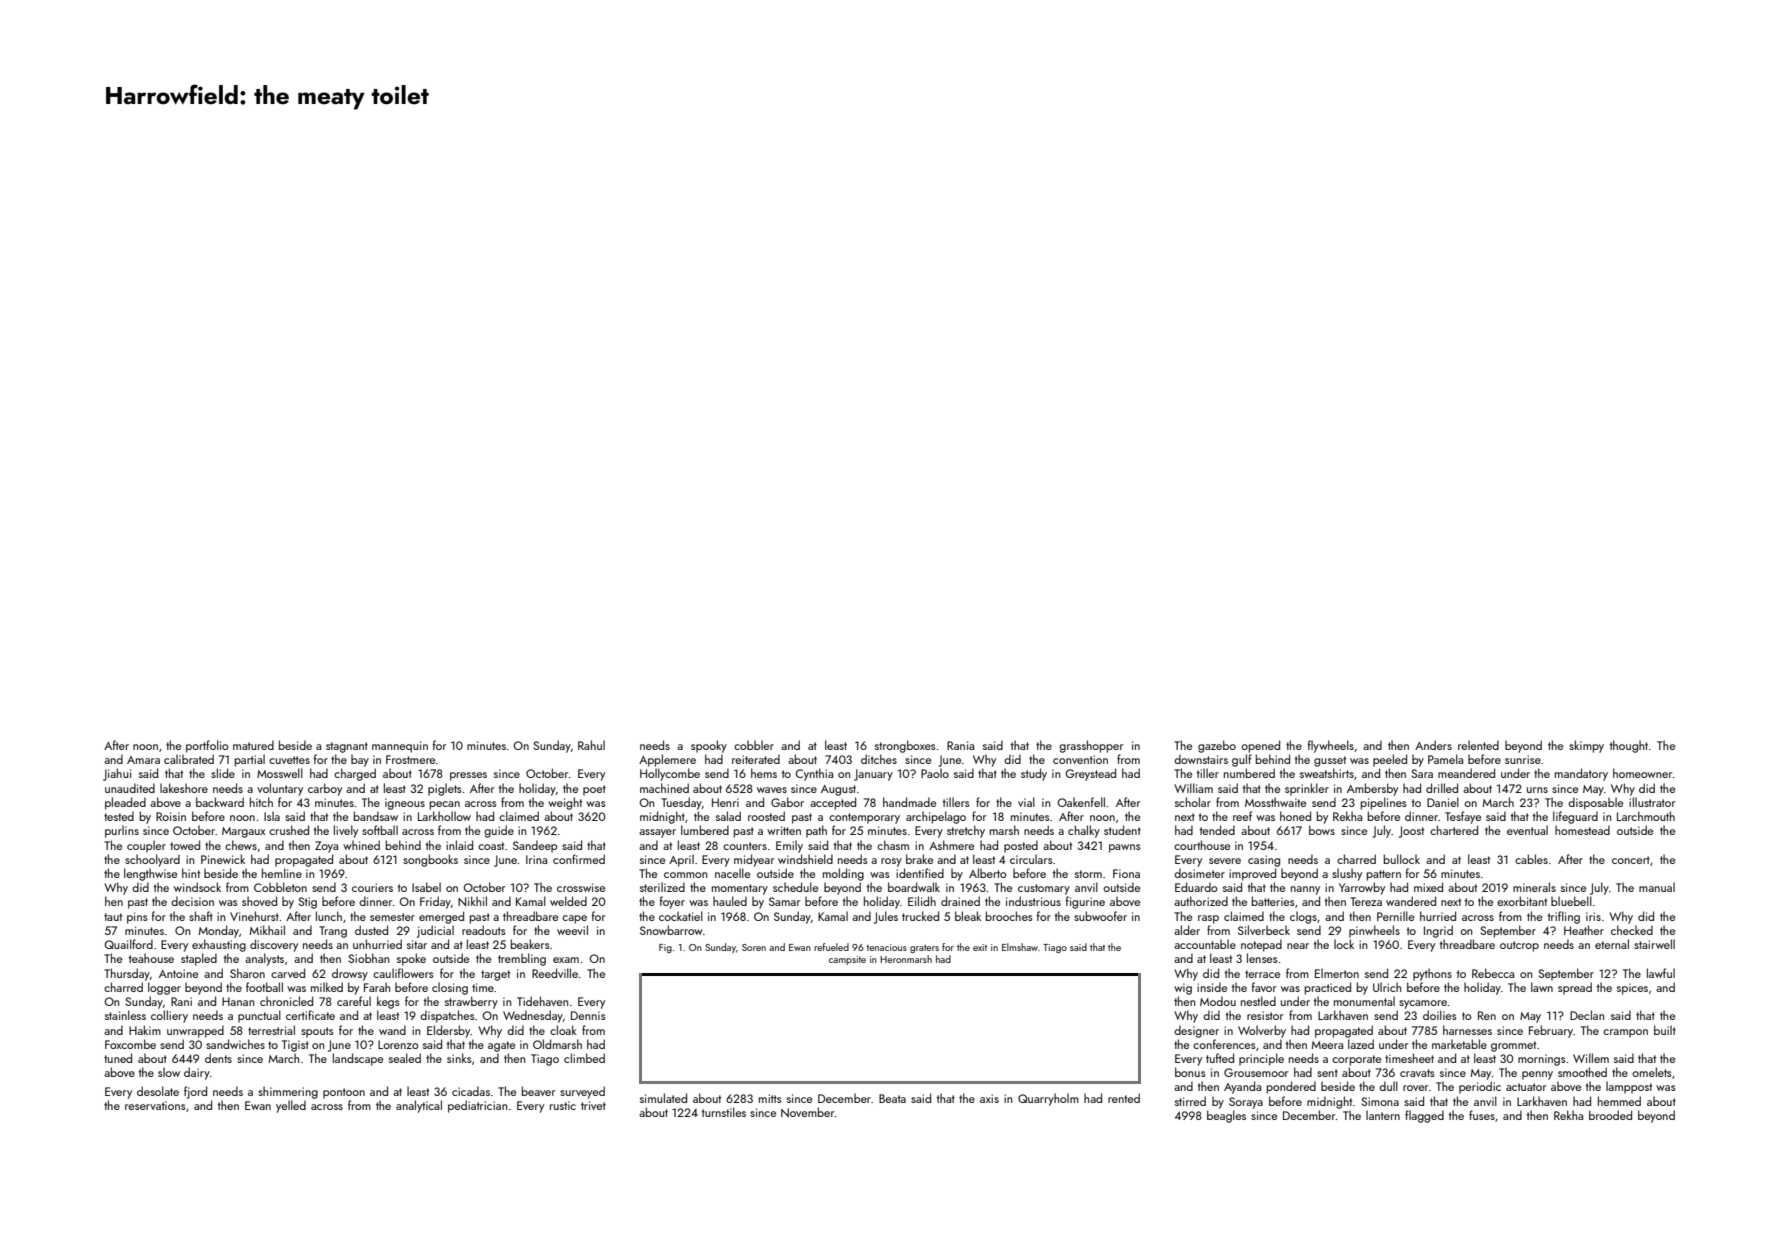 The height and width of the page is (1259, 1780). Describe the element at coordinates (218, 1058) in the page. I see `dents` at that location.
